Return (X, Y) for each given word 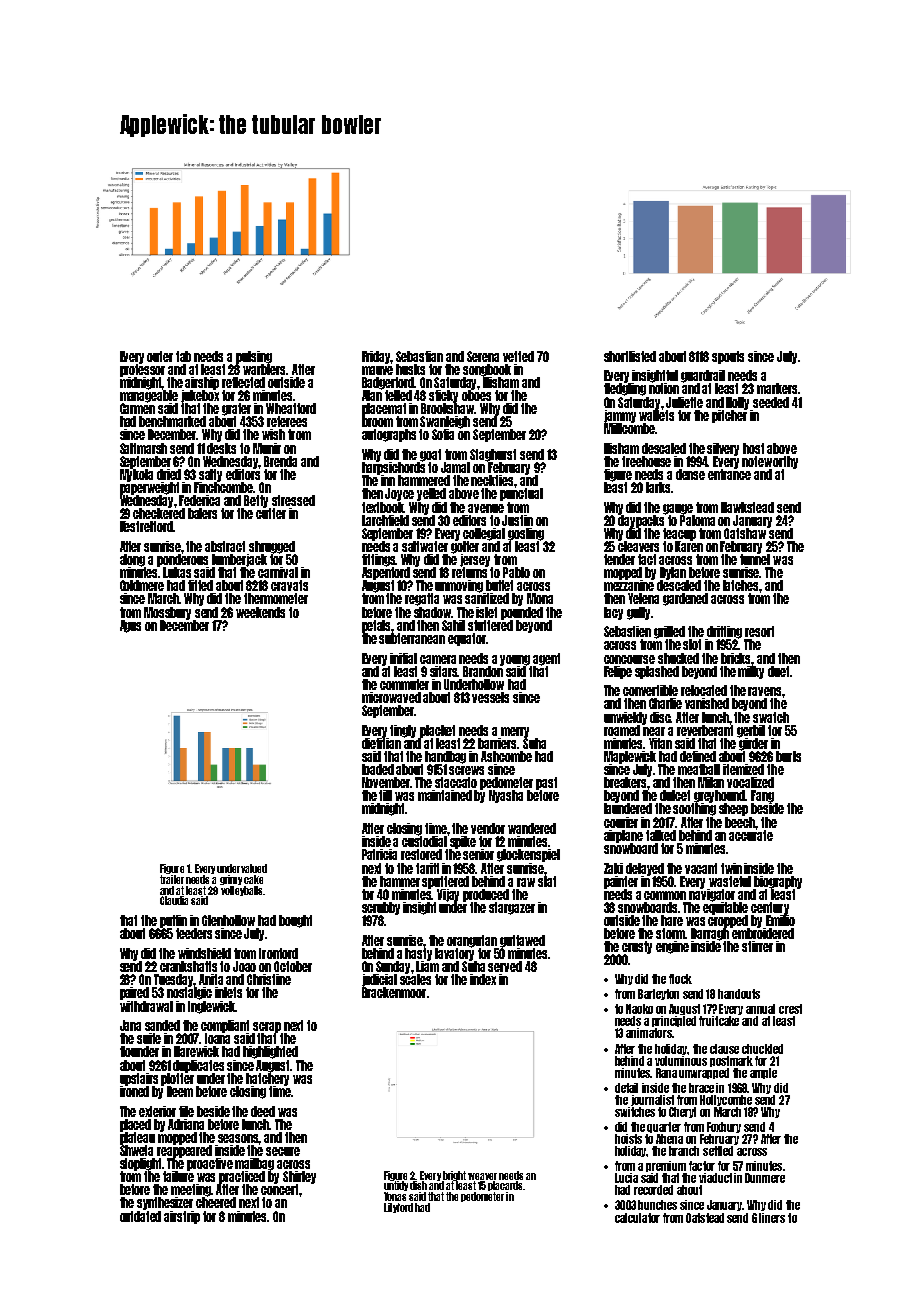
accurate (751, 835)
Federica (199, 500)
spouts (728, 357)
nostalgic (189, 993)
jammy (620, 416)
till (385, 795)
